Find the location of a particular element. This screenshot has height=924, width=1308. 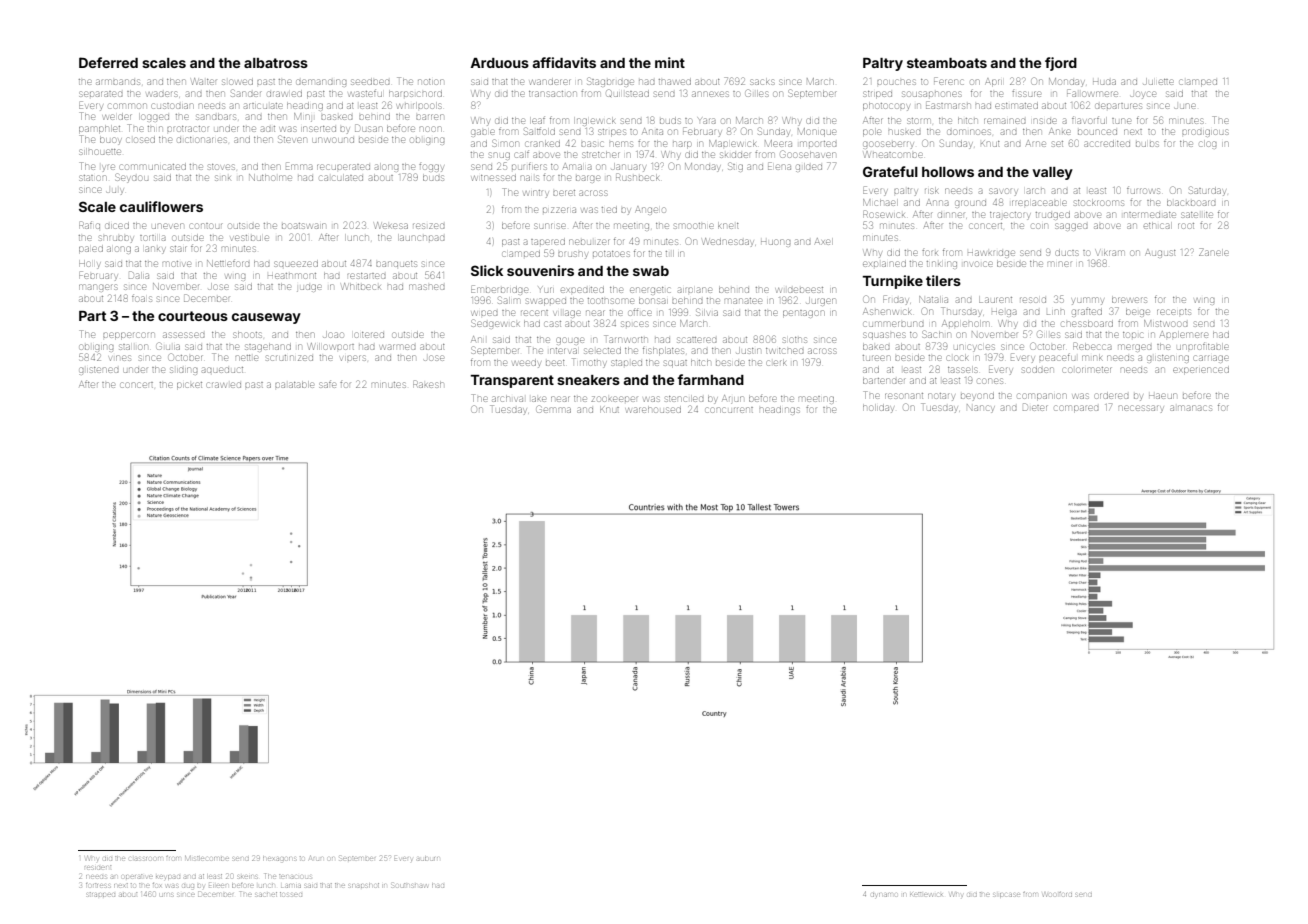

Arduous is located at coordinates (499, 63).
